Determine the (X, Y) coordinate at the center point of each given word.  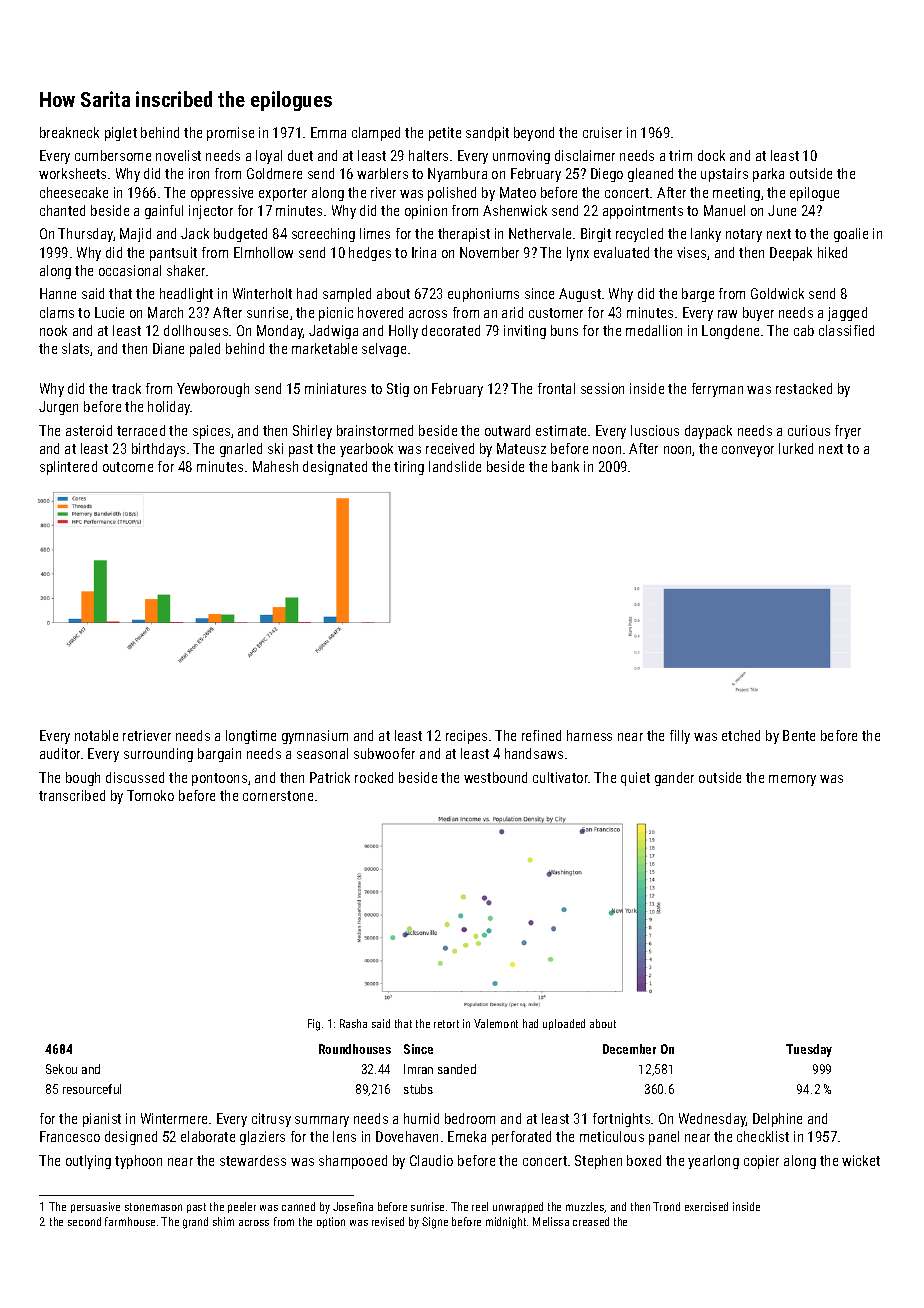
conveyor (748, 451)
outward (507, 430)
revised (388, 1221)
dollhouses (196, 330)
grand (195, 1223)
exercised (706, 1206)
